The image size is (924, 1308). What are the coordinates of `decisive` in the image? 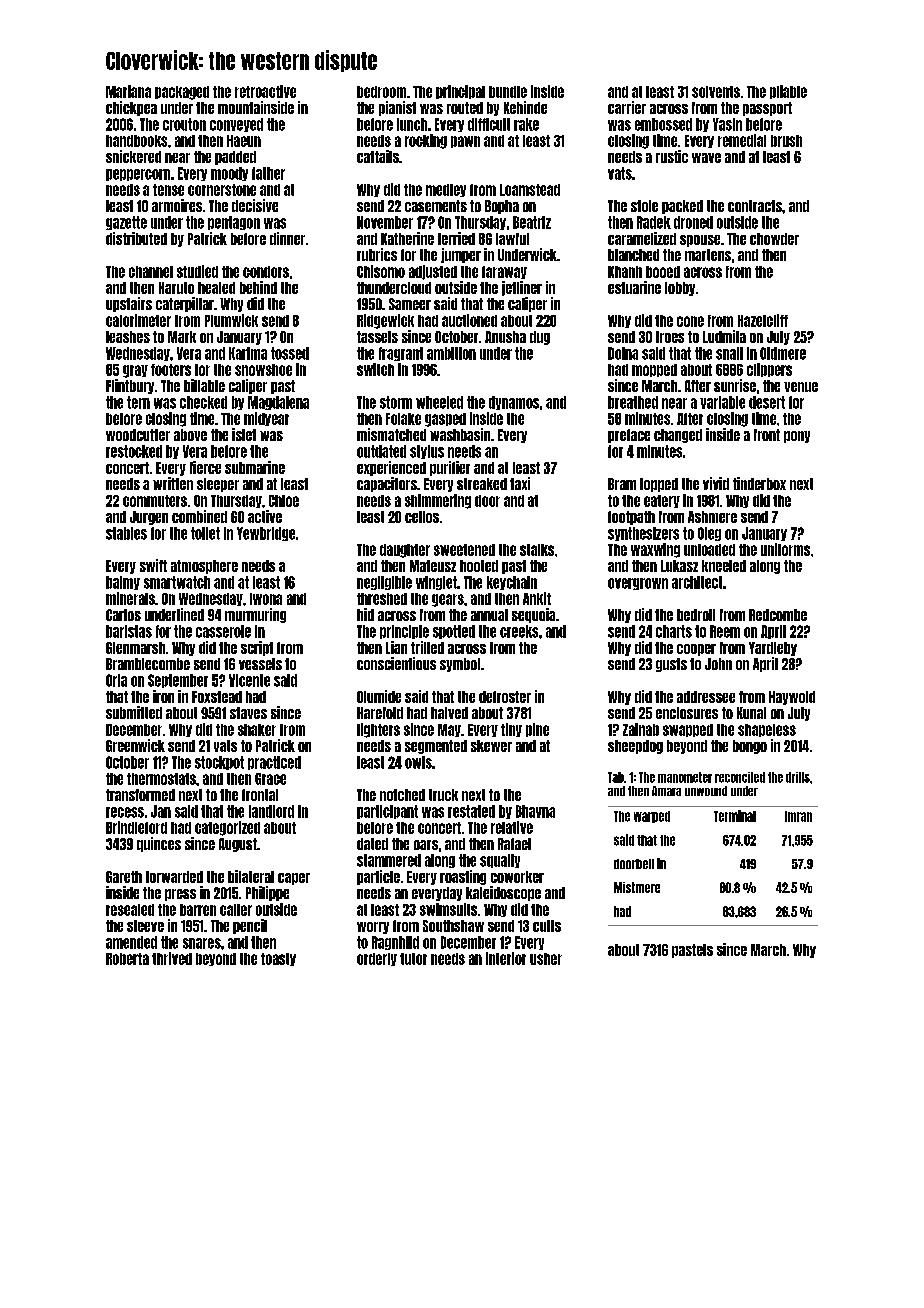 It's located at (255, 205).
